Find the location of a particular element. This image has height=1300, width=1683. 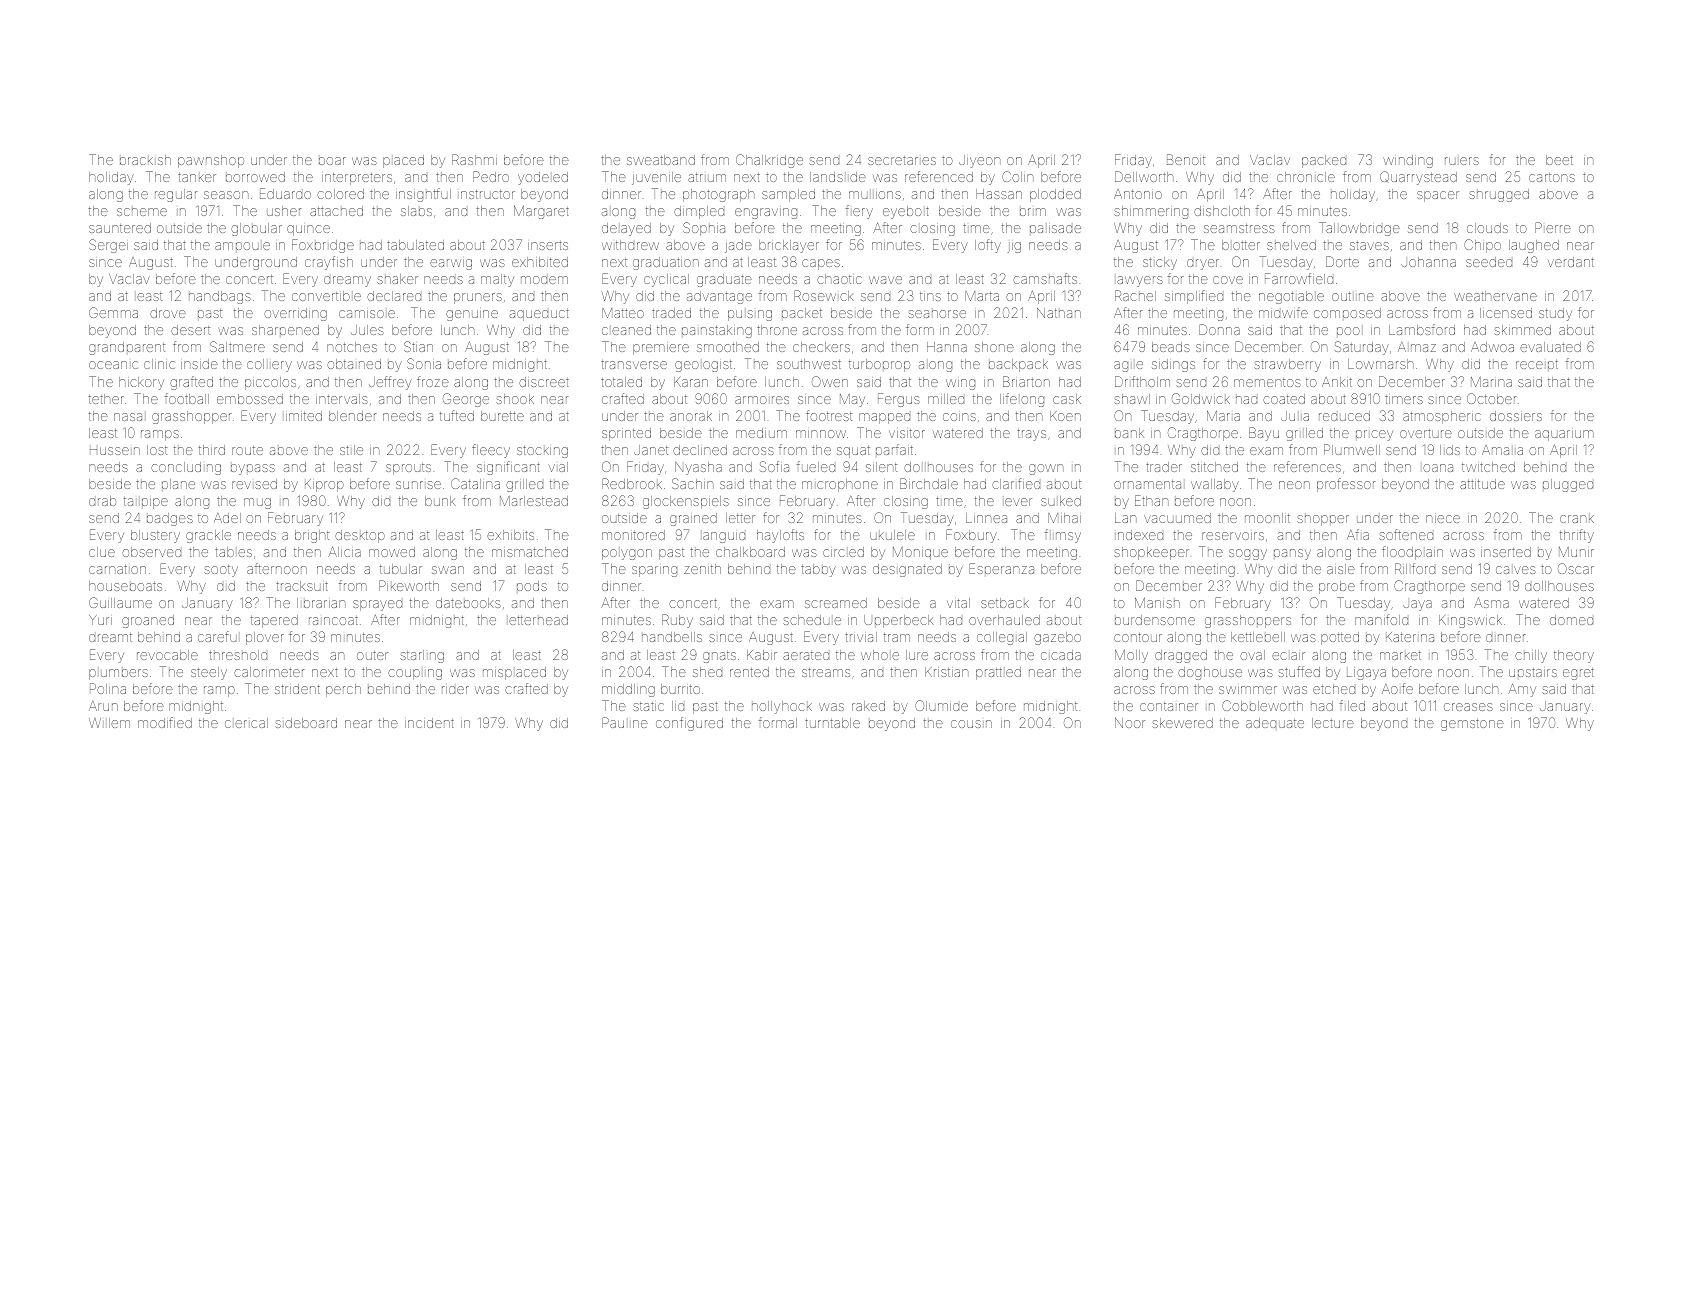

Gemma is located at coordinates (113, 312).
